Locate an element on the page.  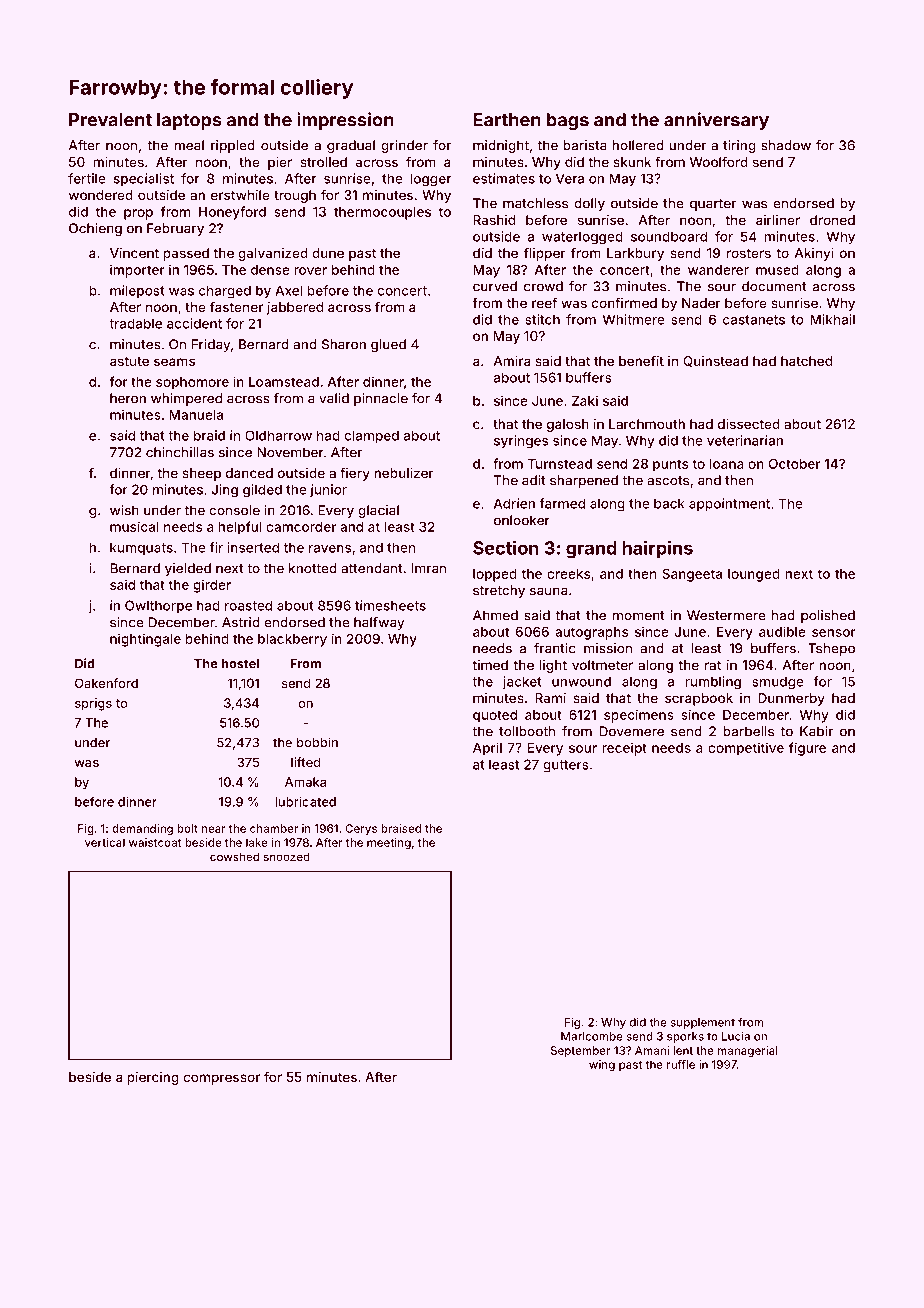
competitive is located at coordinates (746, 749).
